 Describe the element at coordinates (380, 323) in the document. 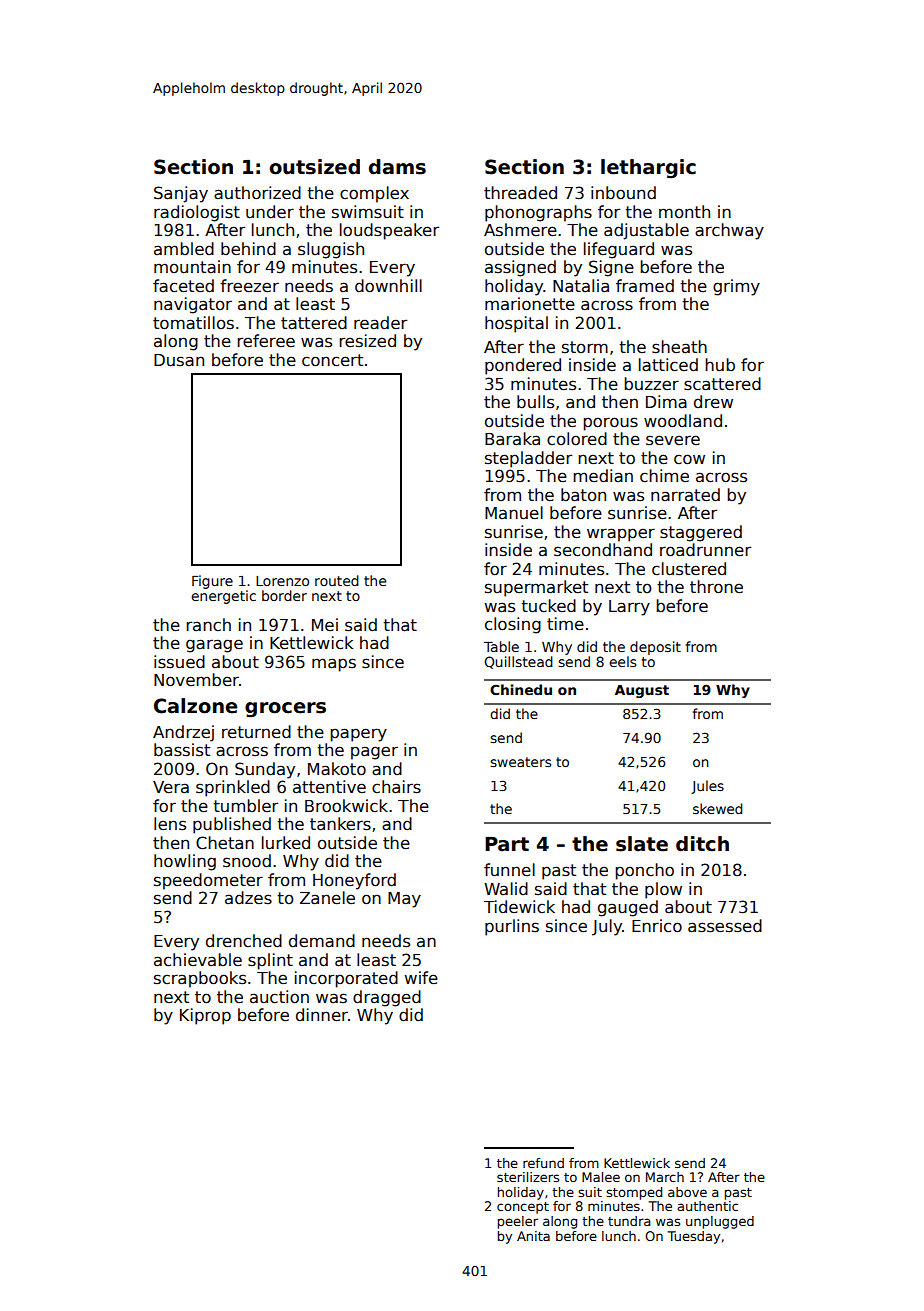

I see `reader` at that location.
